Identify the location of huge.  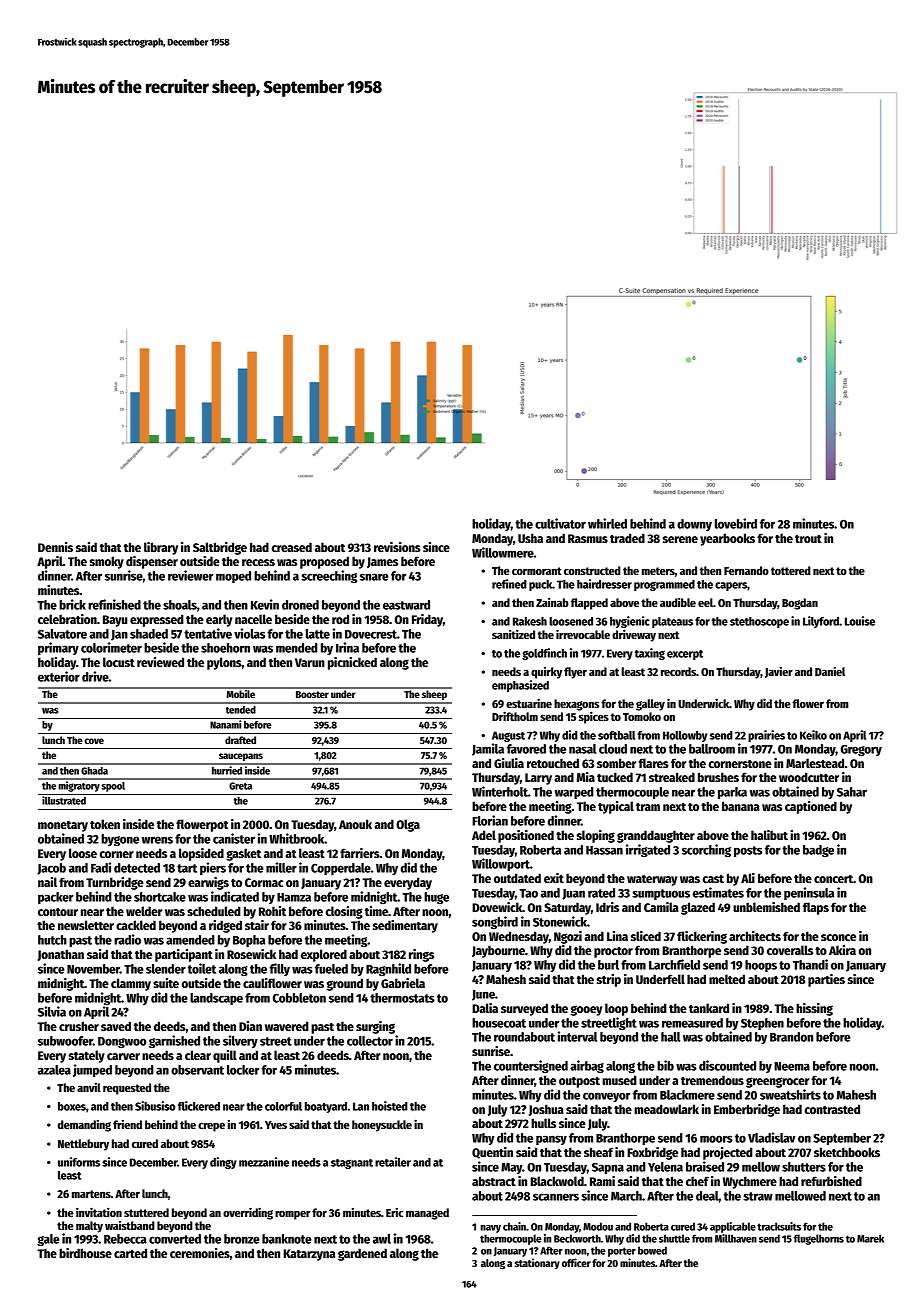
(436, 898).
